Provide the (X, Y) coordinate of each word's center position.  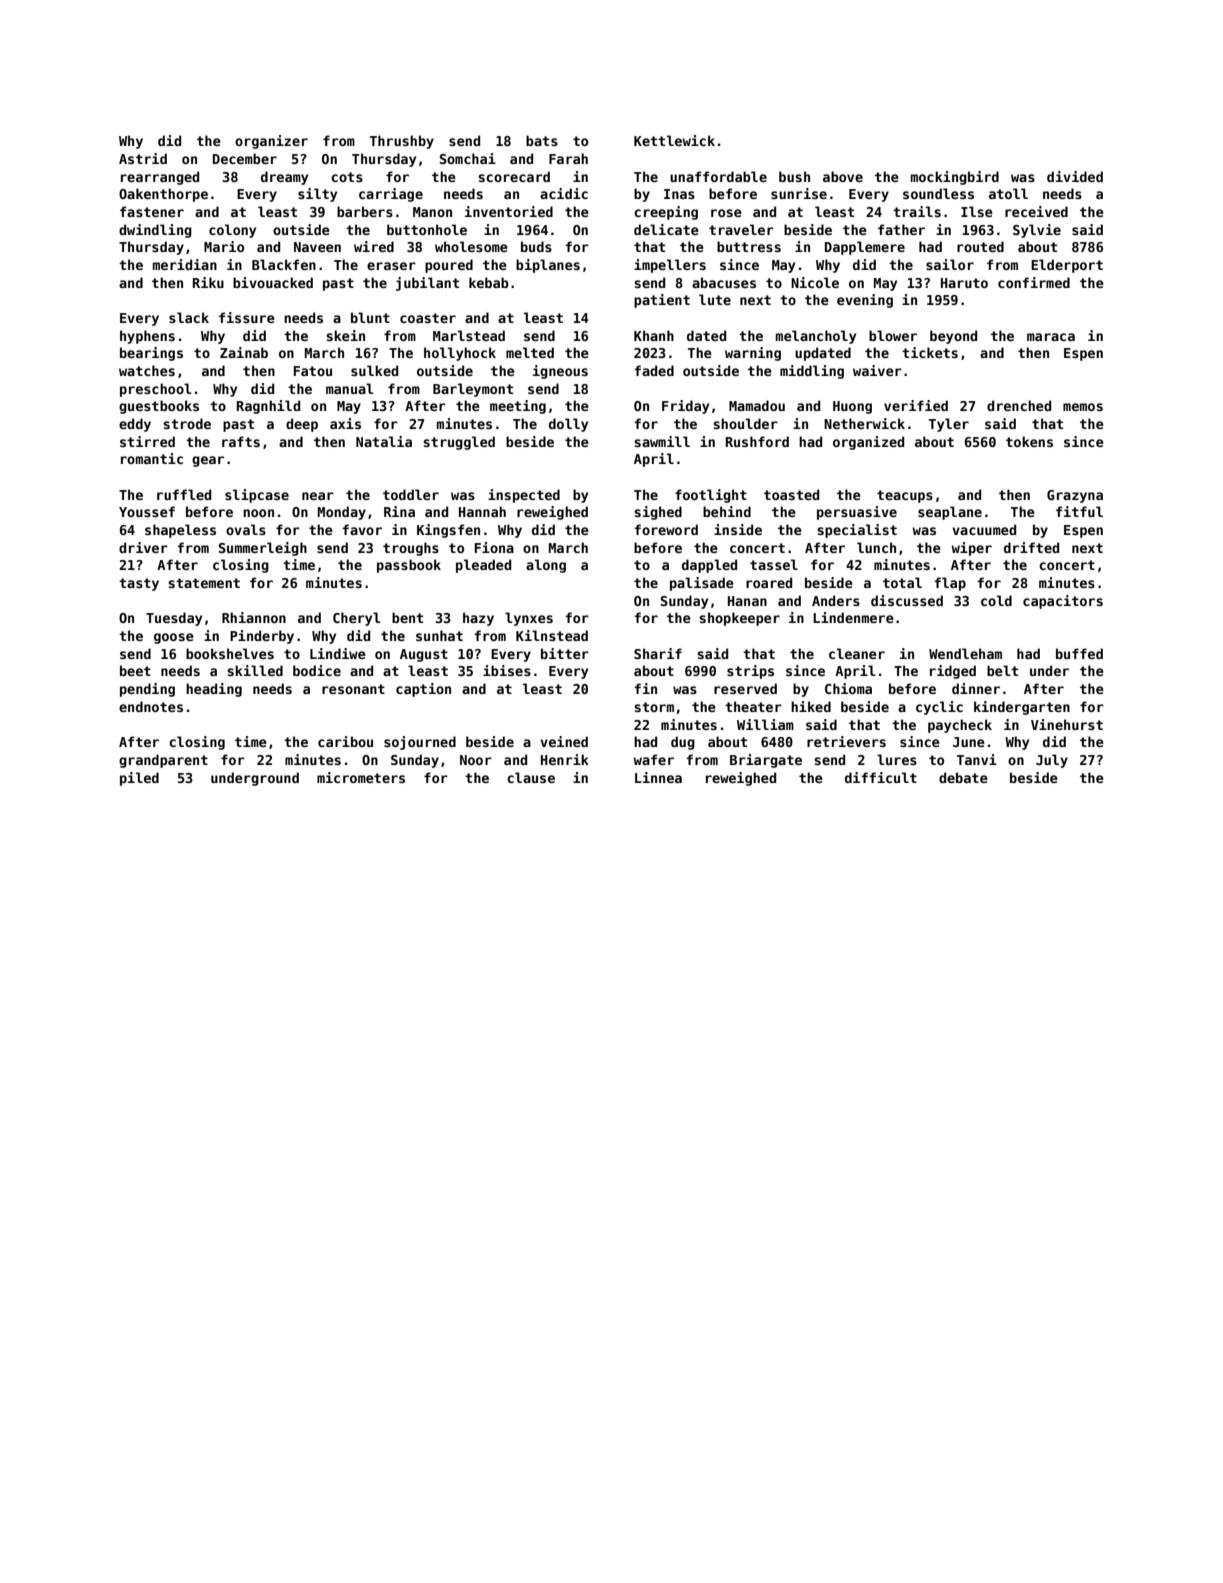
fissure (247, 317)
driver (143, 547)
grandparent (163, 761)
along (546, 566)
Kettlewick (674, 140)
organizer (271, 142)
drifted (1031, 547)
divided (1075, 176)
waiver (877, 370)
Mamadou (757, 405)
